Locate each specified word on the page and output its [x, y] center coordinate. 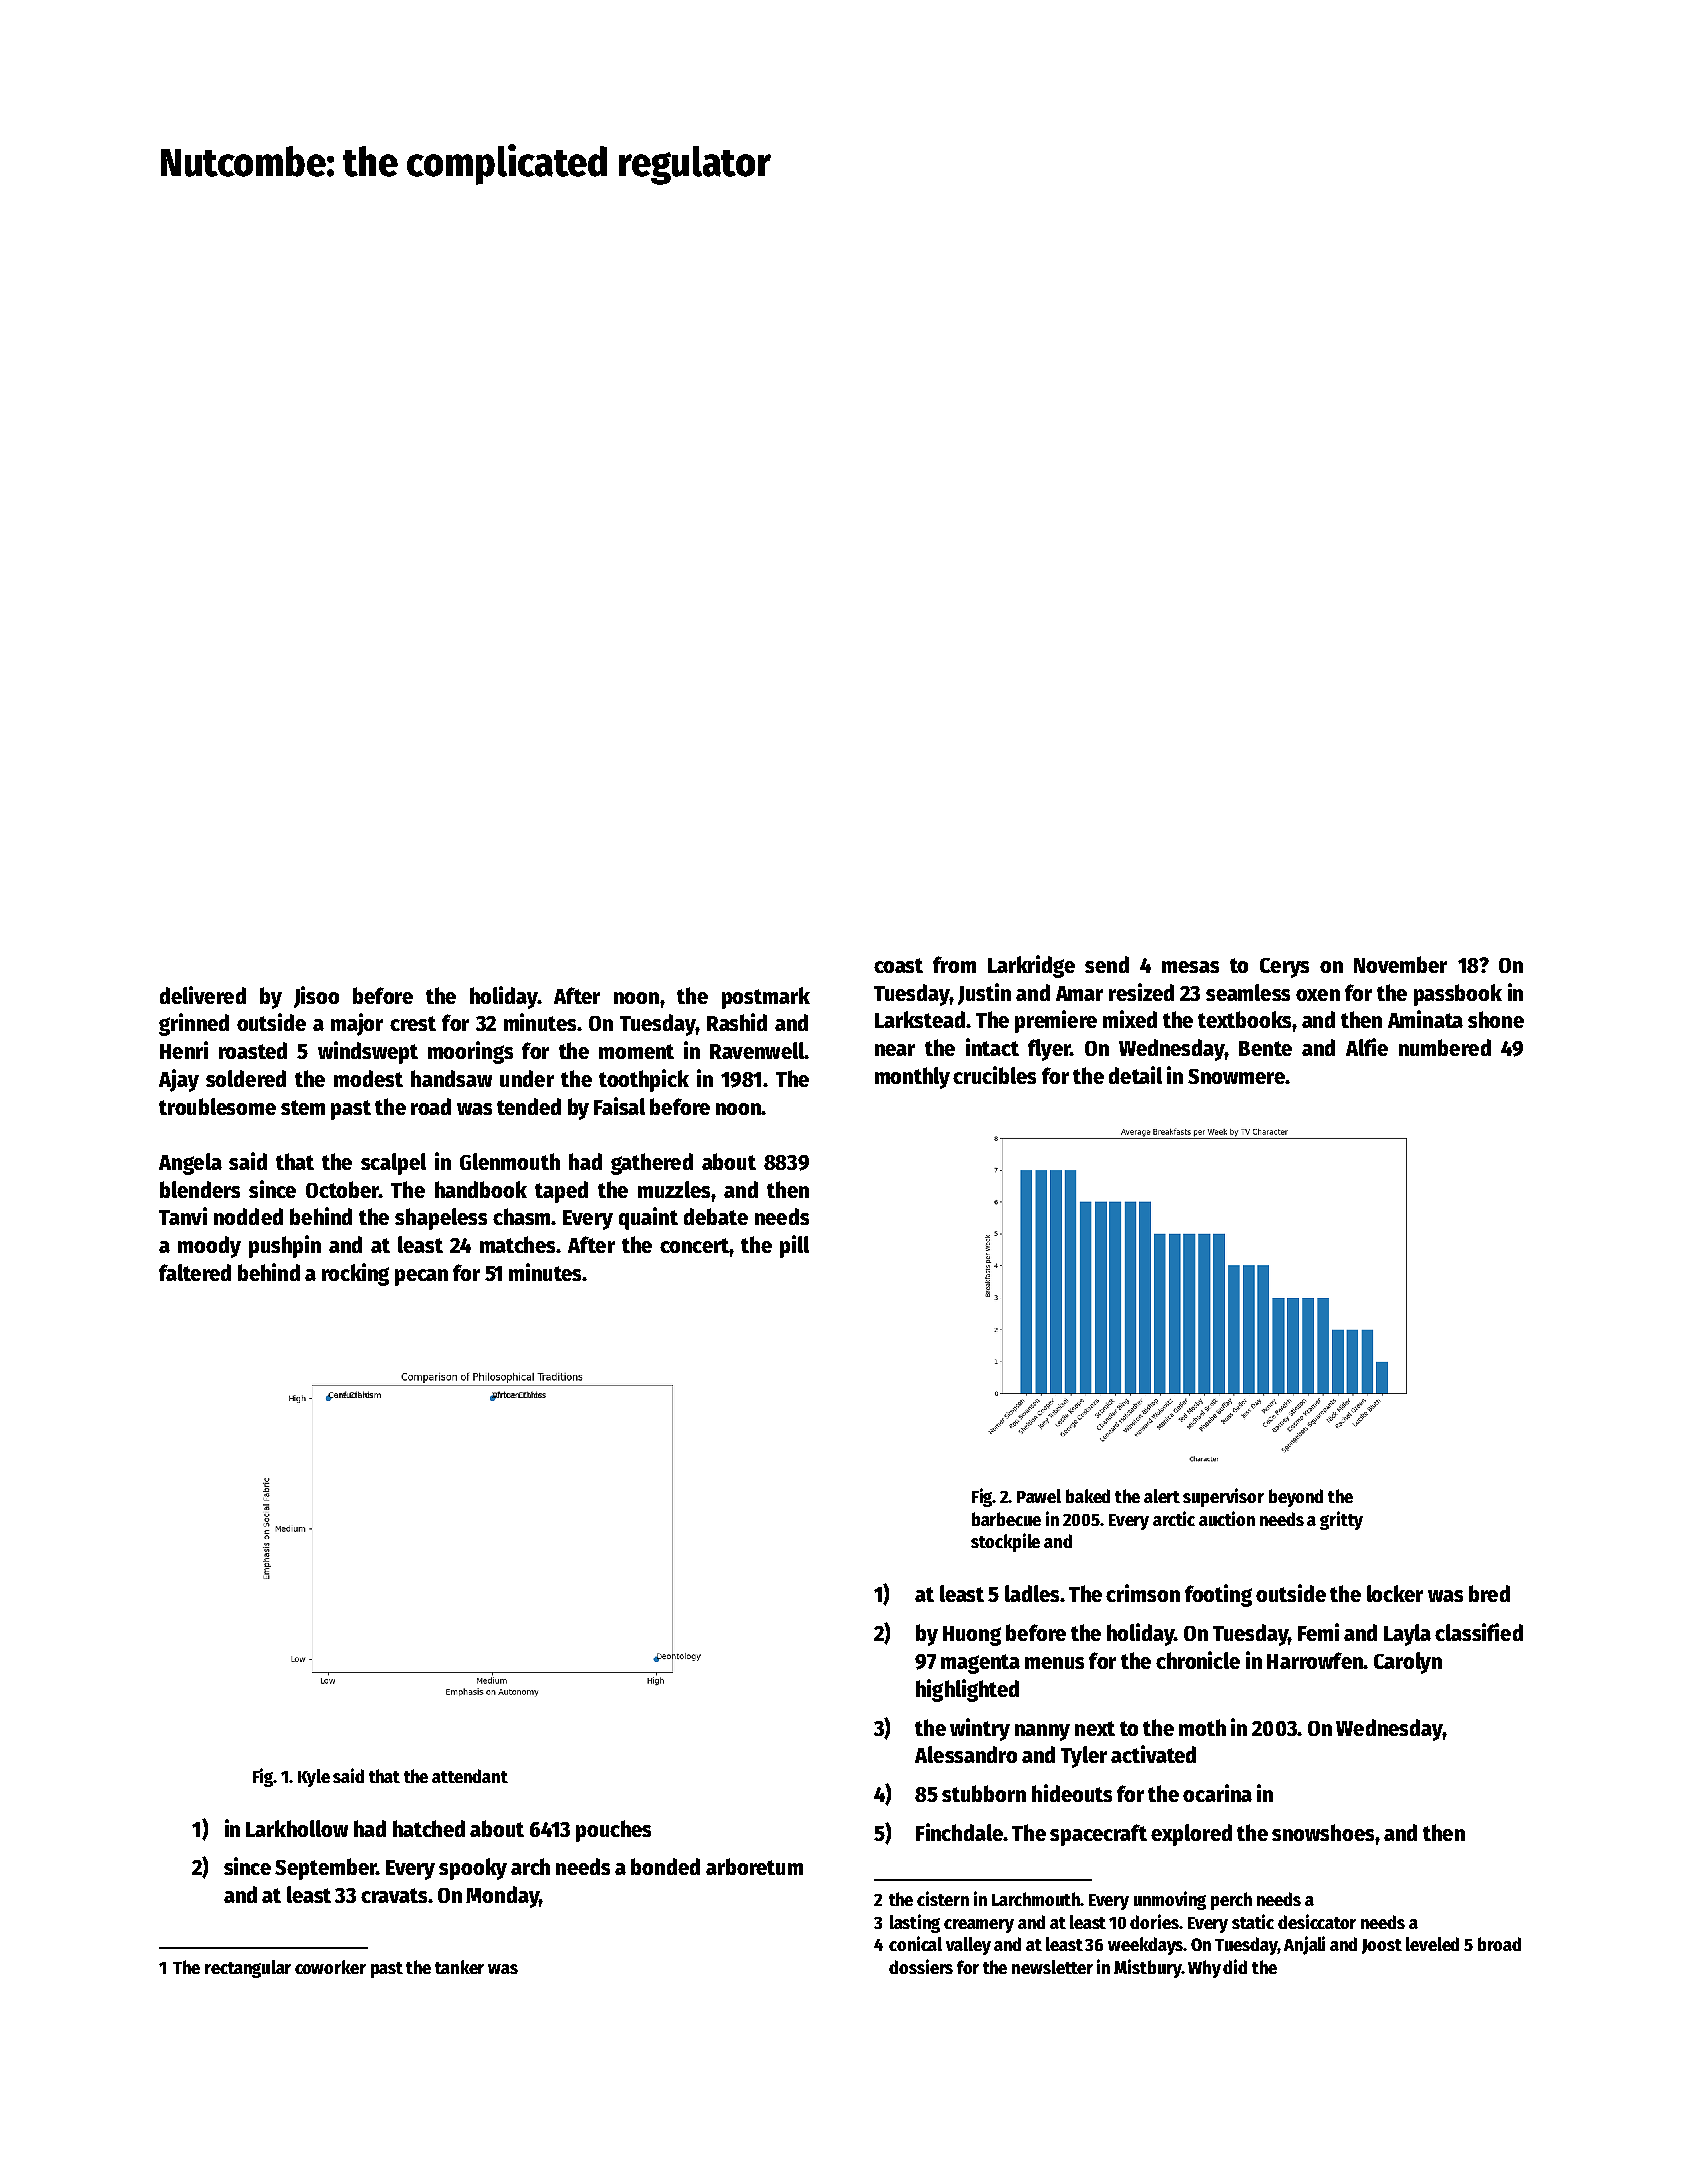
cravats [394, 1895]
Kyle [314, 1778]
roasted [253, 1050]
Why [1204, 1969]
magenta [980, 1664]
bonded [665, 1866]
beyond [1296, 1498]
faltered [195, 1272]
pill [794, 1246]
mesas [1190, 967]
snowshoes [1323, 1832]
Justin [984, 994]
